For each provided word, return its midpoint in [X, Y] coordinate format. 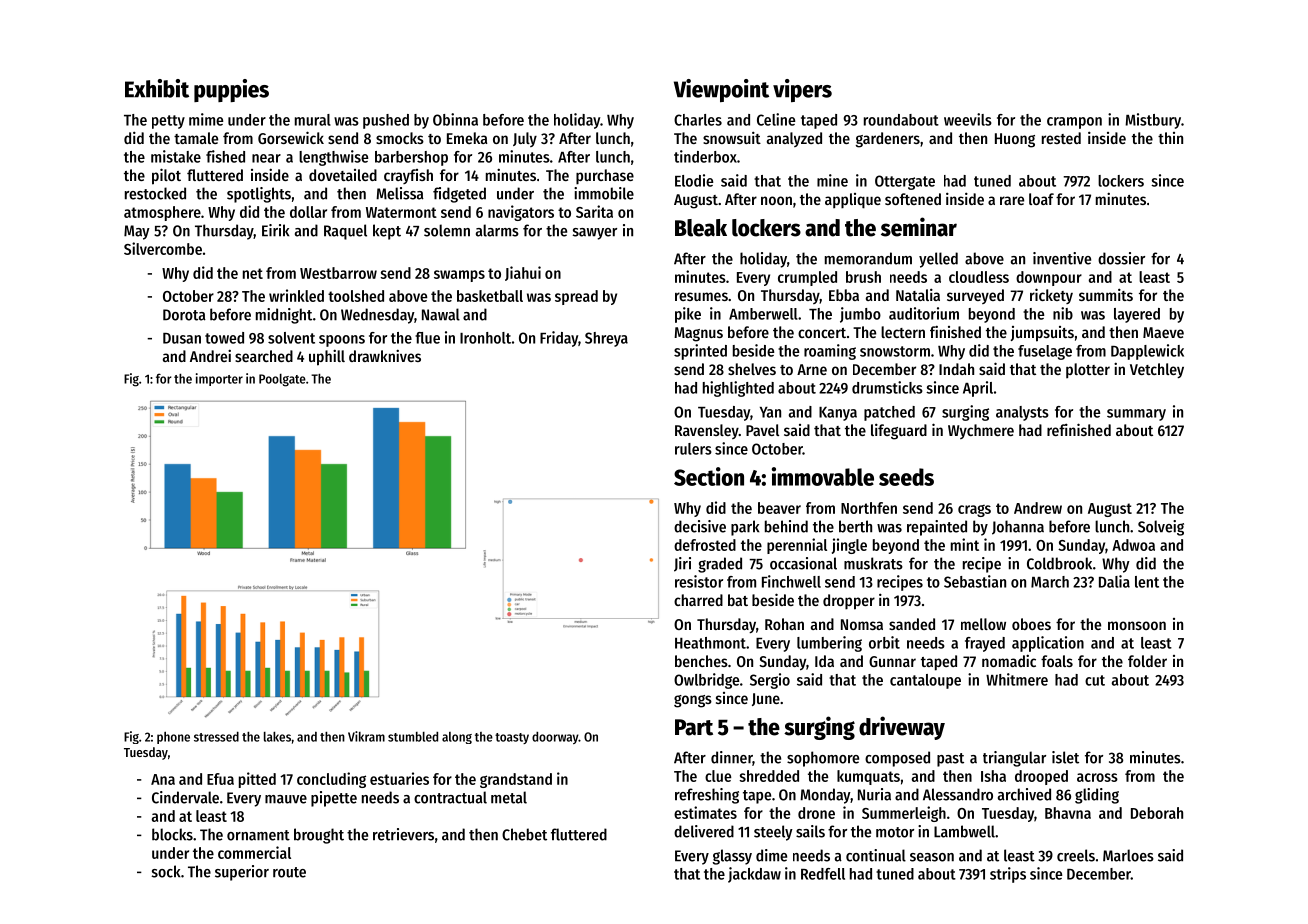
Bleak [701, 228]
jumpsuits [1042, 334]
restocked [155, 193]
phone [173, 737]
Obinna [455, 119]
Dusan [182, 338]
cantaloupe [925, 681]
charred [698, 600]
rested [1061, 138]
